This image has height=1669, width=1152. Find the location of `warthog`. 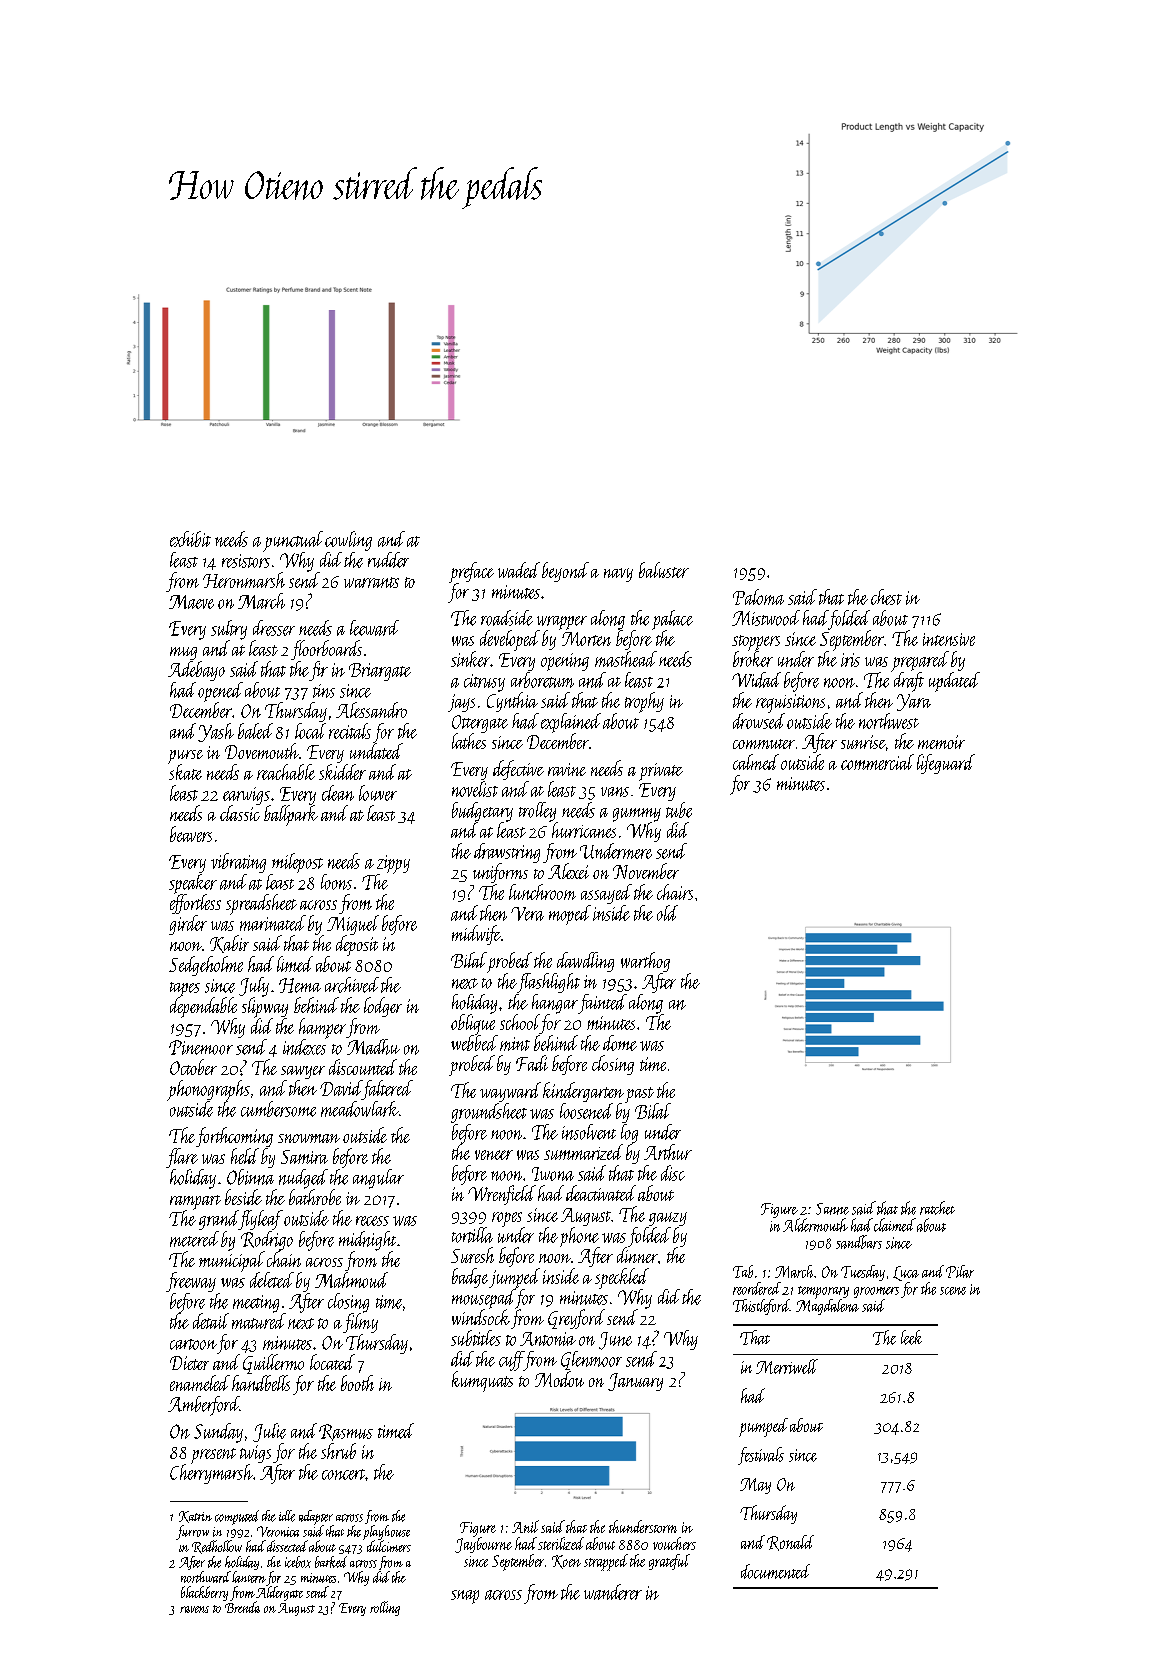

warthog is located at coordinates (645, 962).
